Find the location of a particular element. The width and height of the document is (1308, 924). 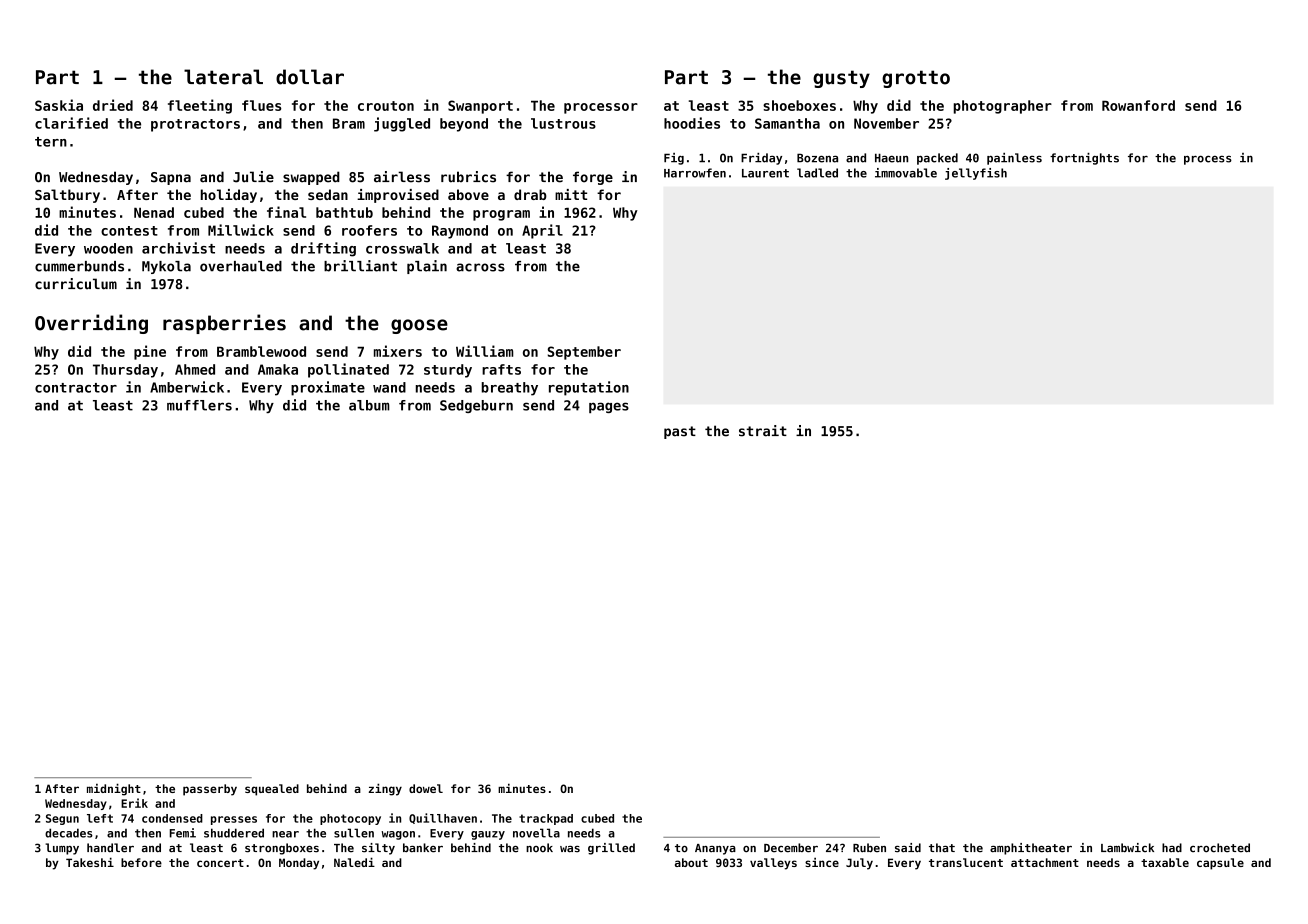

contractor is located at coordinates (76, 388).
